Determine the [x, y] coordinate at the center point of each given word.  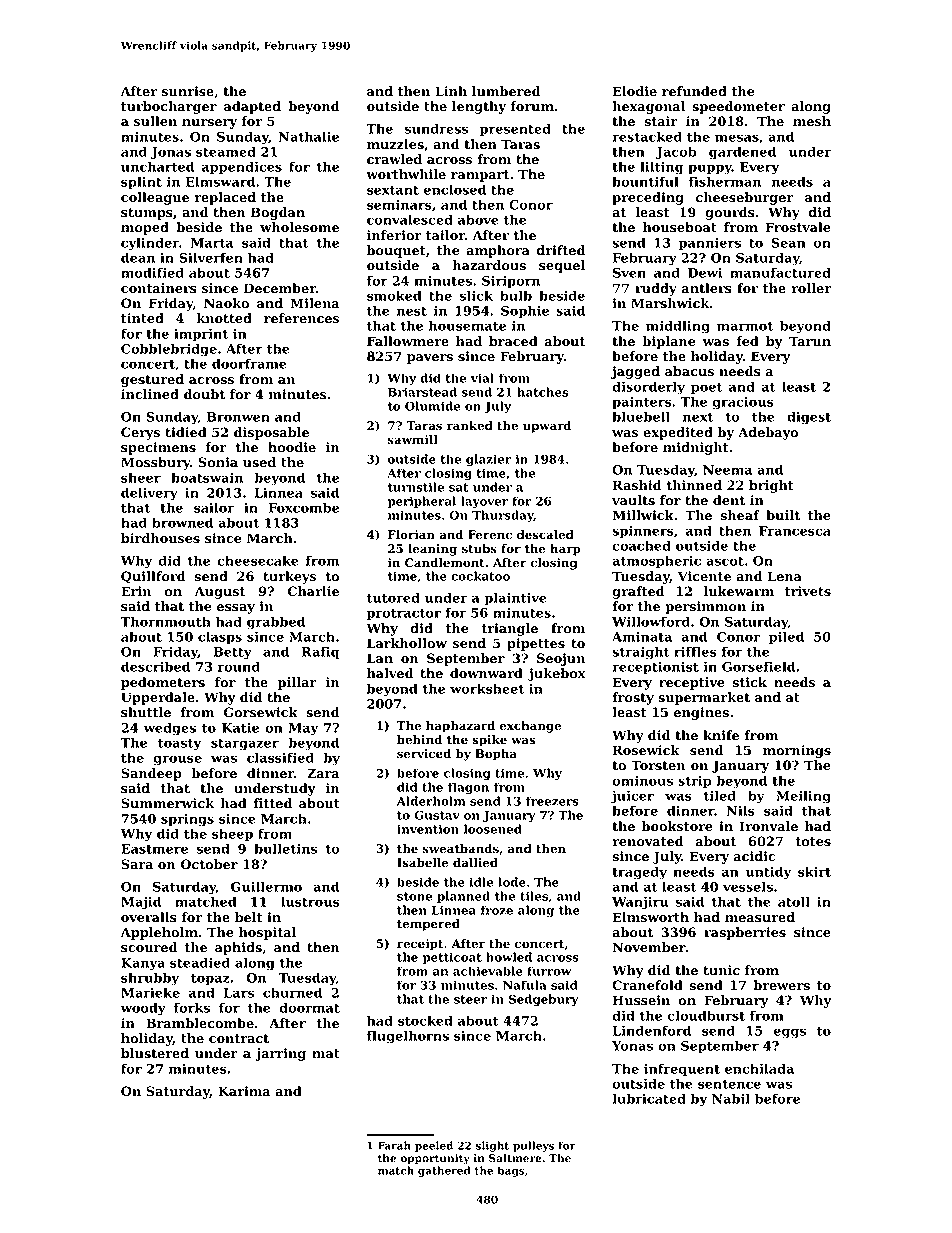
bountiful [645, 181]
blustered [155, 1053]
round [239, 666]
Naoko [226, 303]
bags [511, 1171]
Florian [411, 534]
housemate [467, 325]
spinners [643, 532]
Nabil [731, 1098]
